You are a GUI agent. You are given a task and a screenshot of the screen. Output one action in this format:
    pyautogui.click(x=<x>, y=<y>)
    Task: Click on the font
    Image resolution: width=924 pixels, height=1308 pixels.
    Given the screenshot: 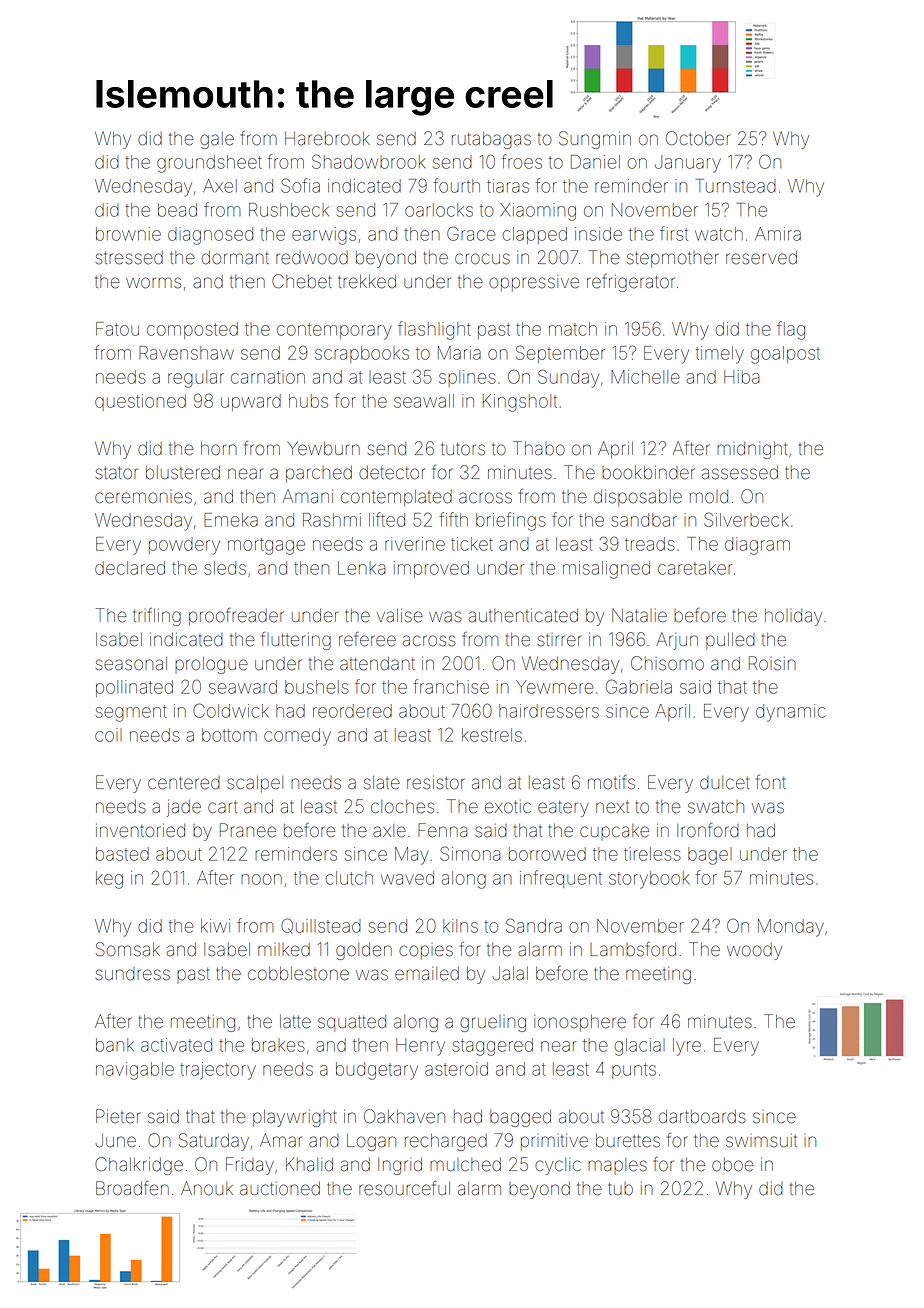 What is the action you would take?
    pyautogui.click(x=771, y=782)
